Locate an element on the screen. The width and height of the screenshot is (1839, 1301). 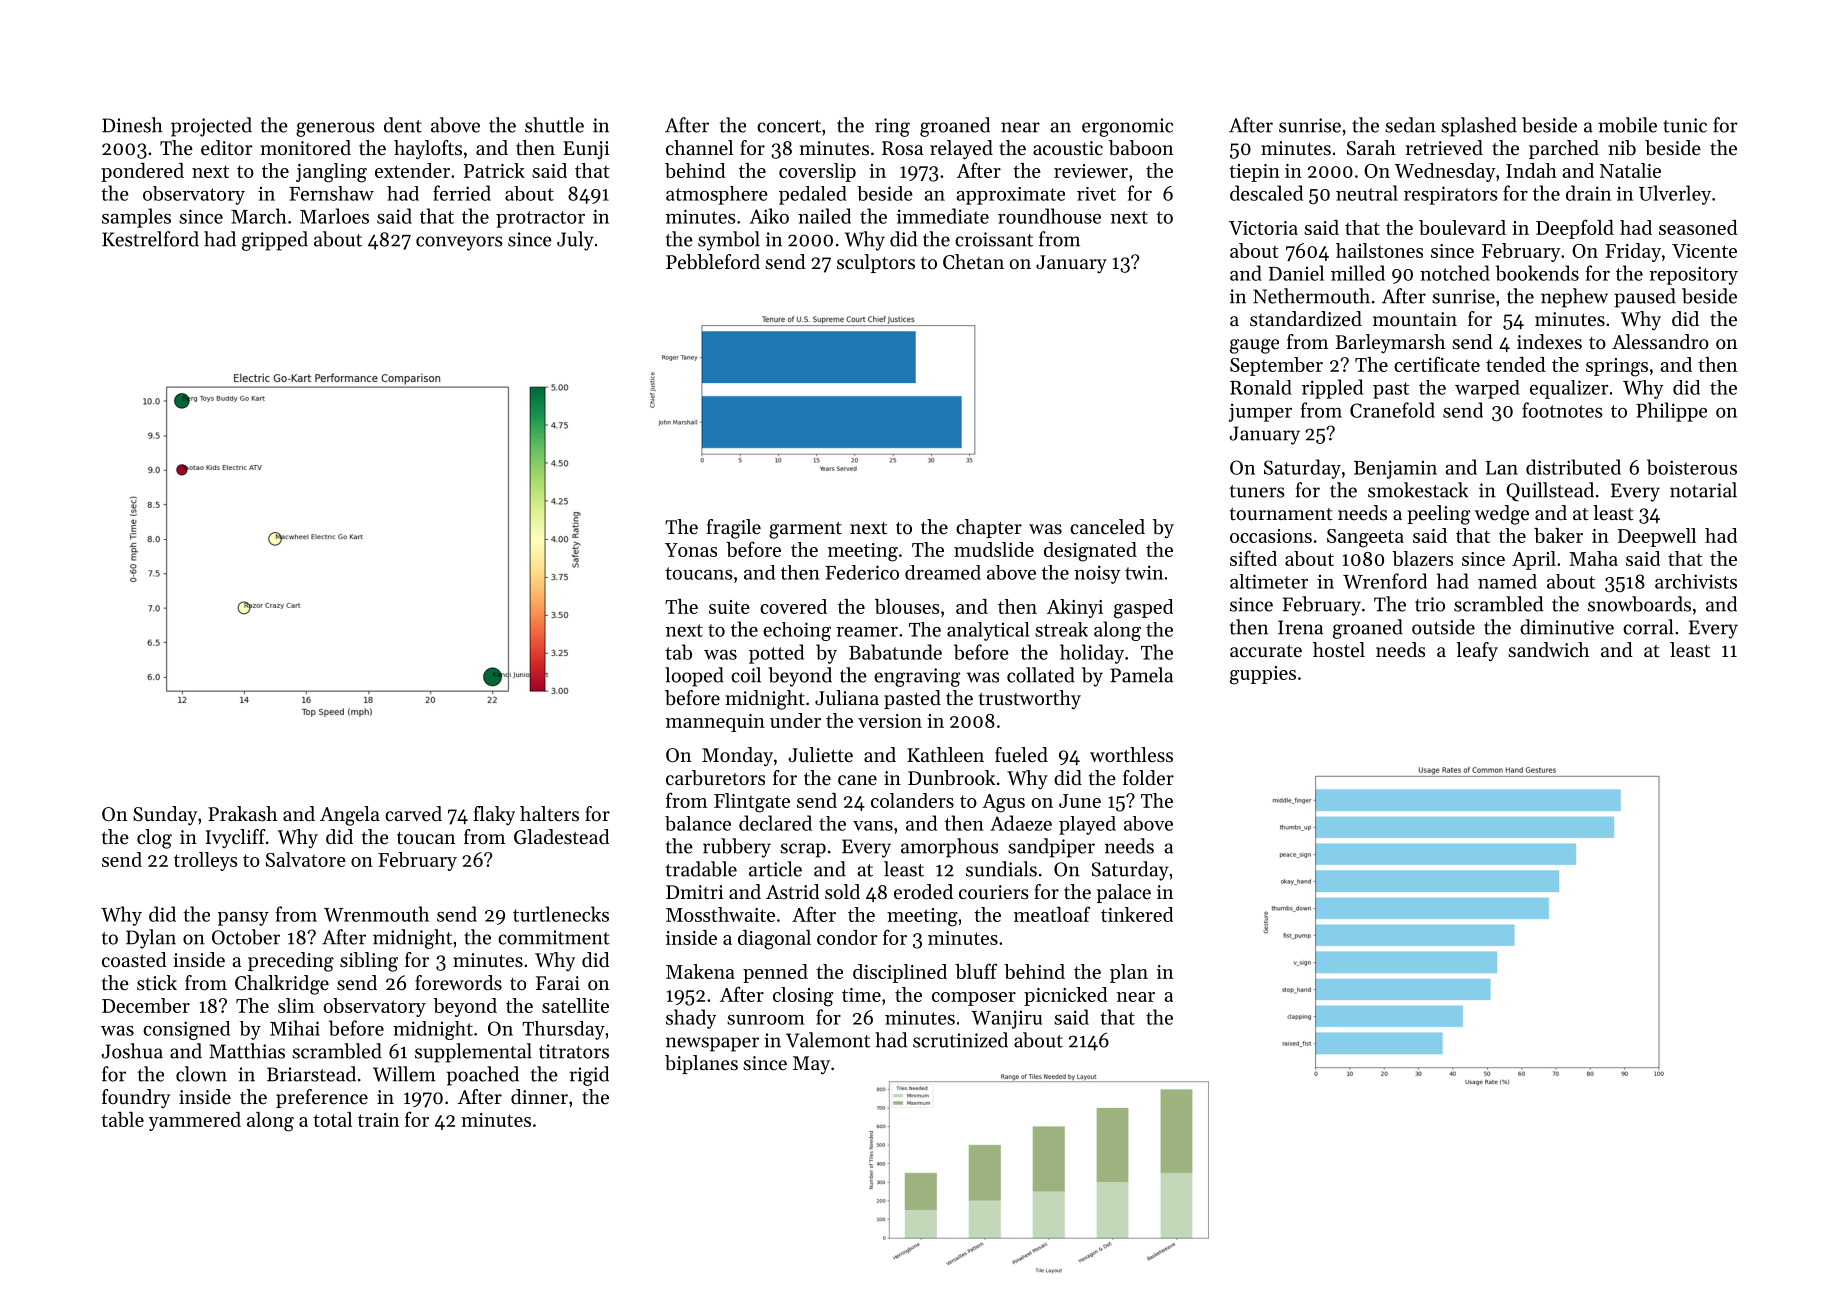
protractor is located at coordinates (540, 219).
